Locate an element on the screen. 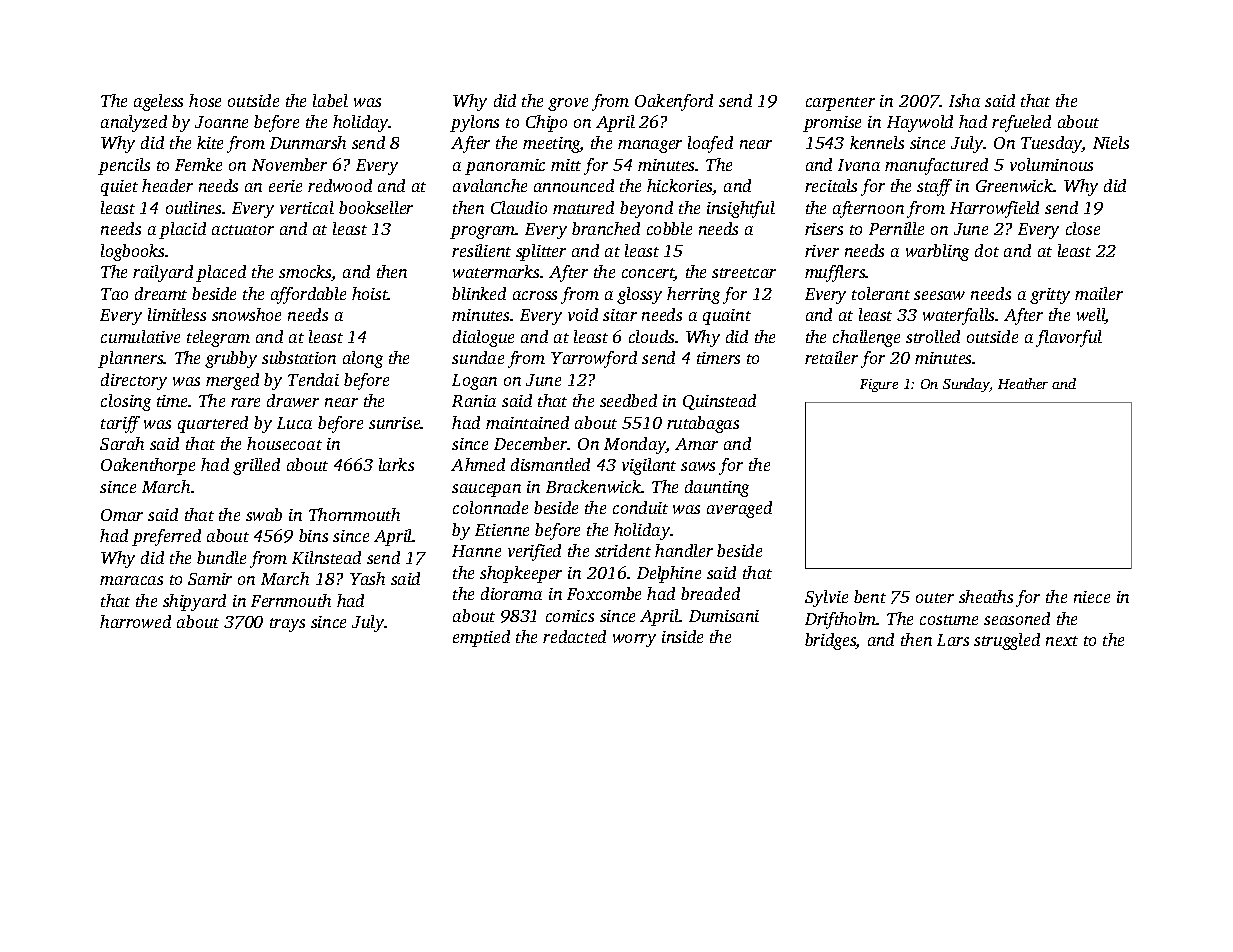 The image size is (1233, 952). harrowed is located at coordinates (135, 621).
